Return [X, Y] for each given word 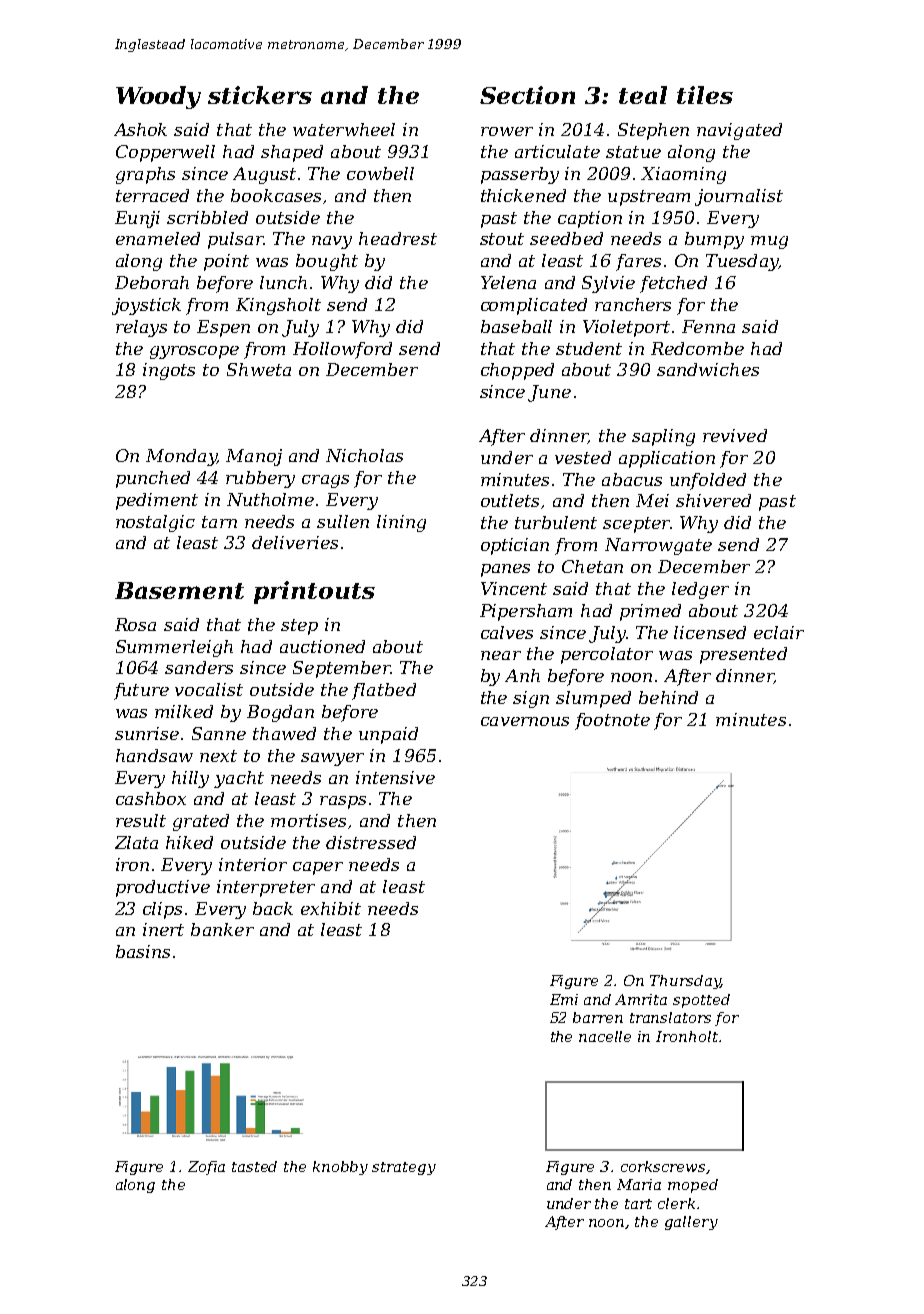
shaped [292, 153]
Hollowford [342, 350]
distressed [371, 842]
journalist [739, 197]
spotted [701, 1001]
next [218, 756]
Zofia [206, 1168]
